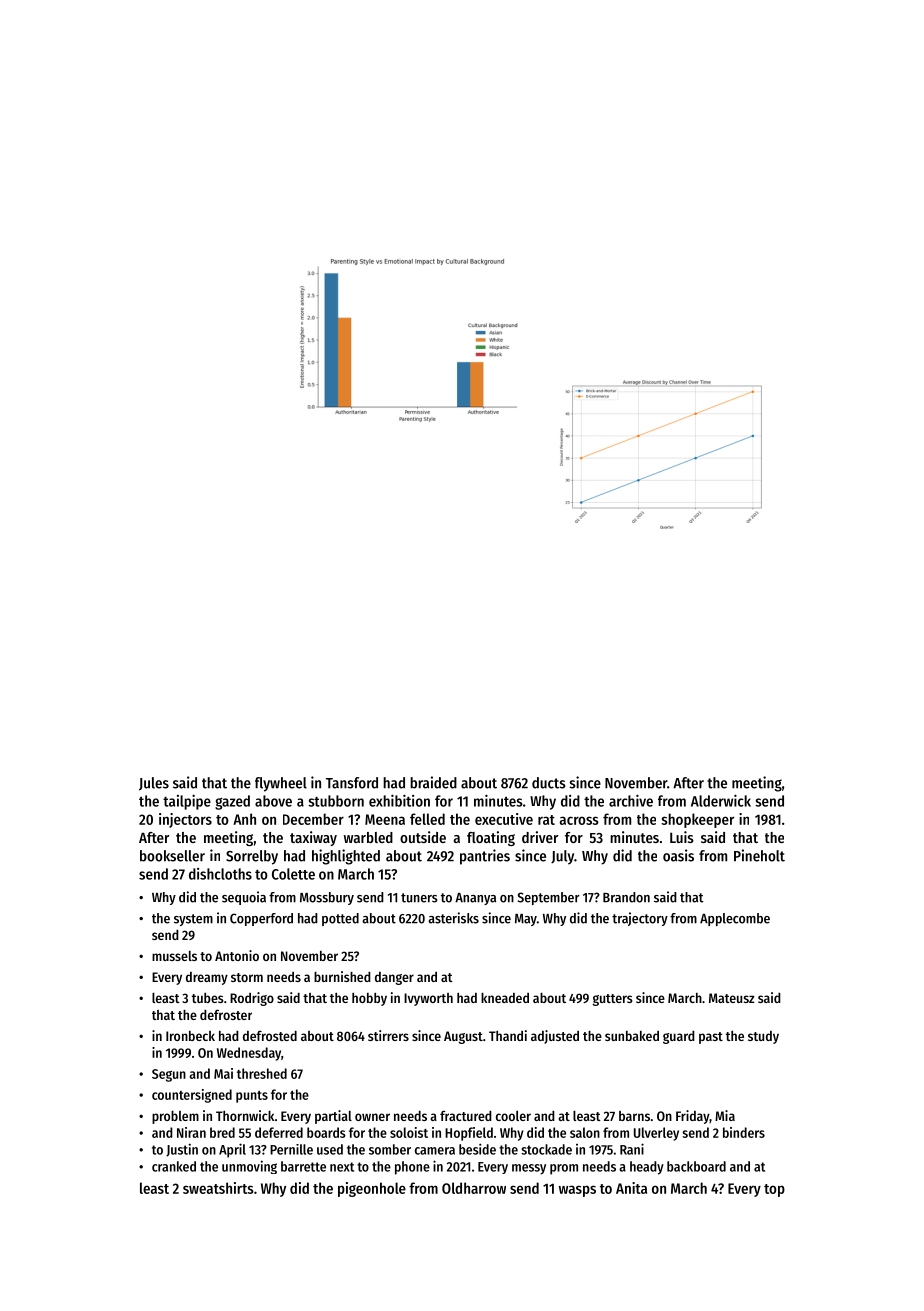 This image has height=1311, width=924. What do you see at coordinates (732, 998) in the image?
I see `Mateusz` at bounding box center [732, 998].
